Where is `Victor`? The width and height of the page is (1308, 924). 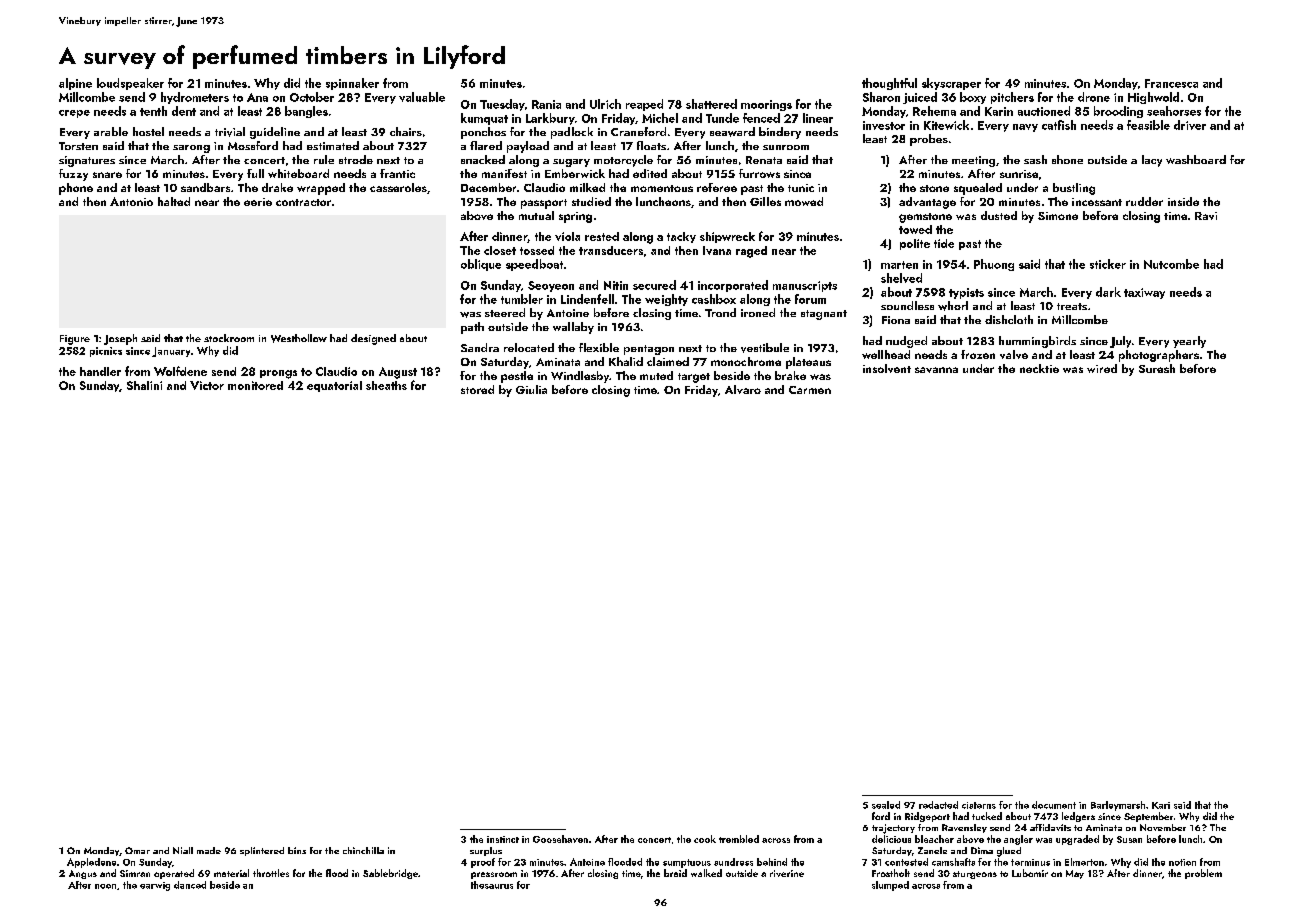 Victor is located at coordinates (207, 385).
